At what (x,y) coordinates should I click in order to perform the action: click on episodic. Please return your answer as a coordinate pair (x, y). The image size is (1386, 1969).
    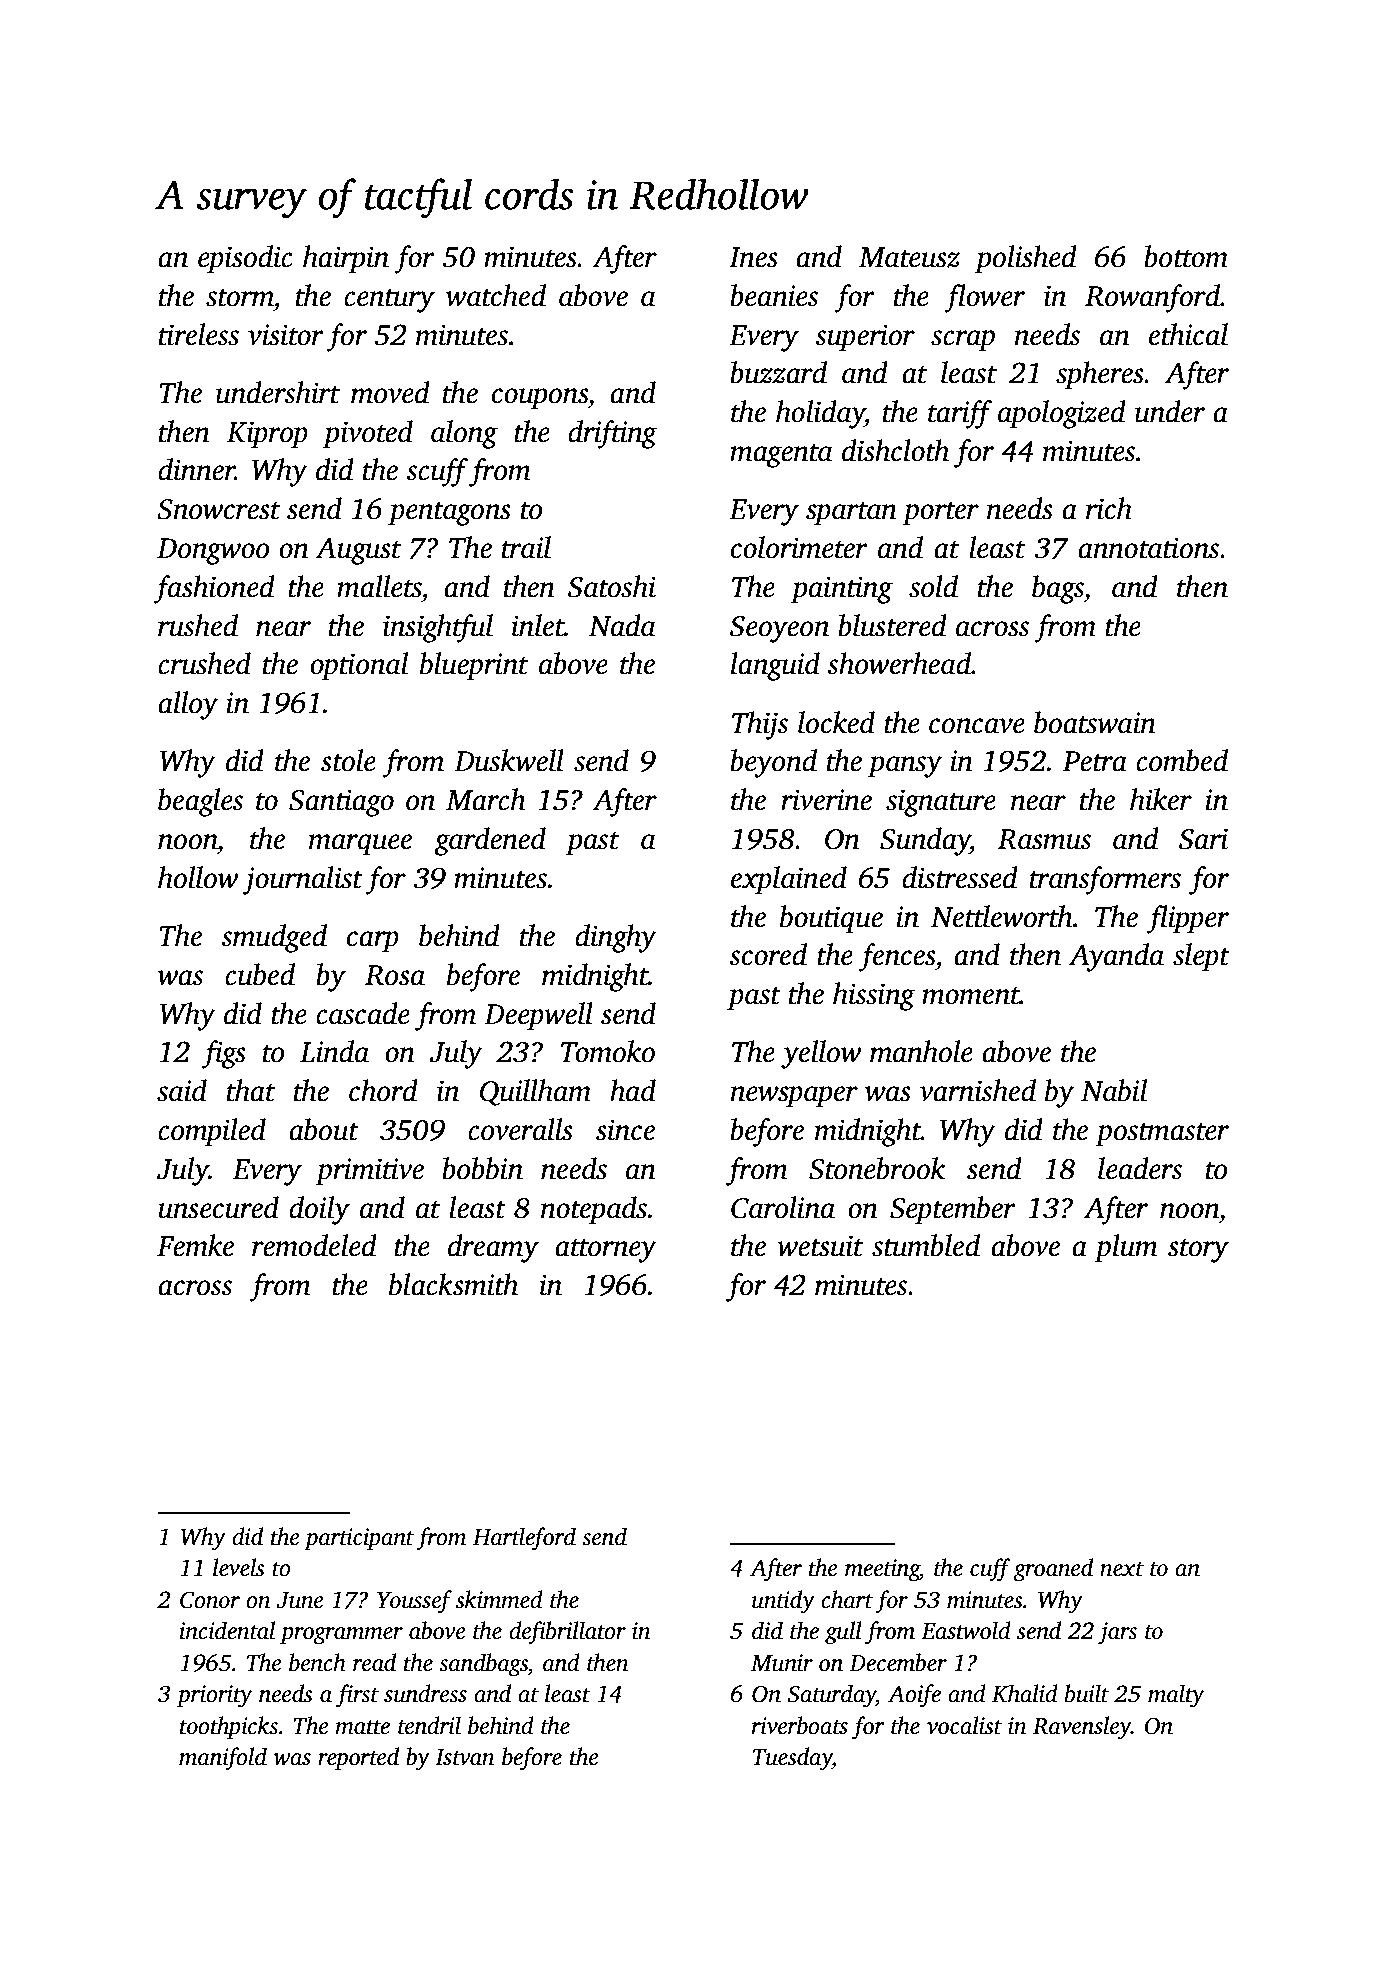
    Looking at the image, I should click on (245, 259).
